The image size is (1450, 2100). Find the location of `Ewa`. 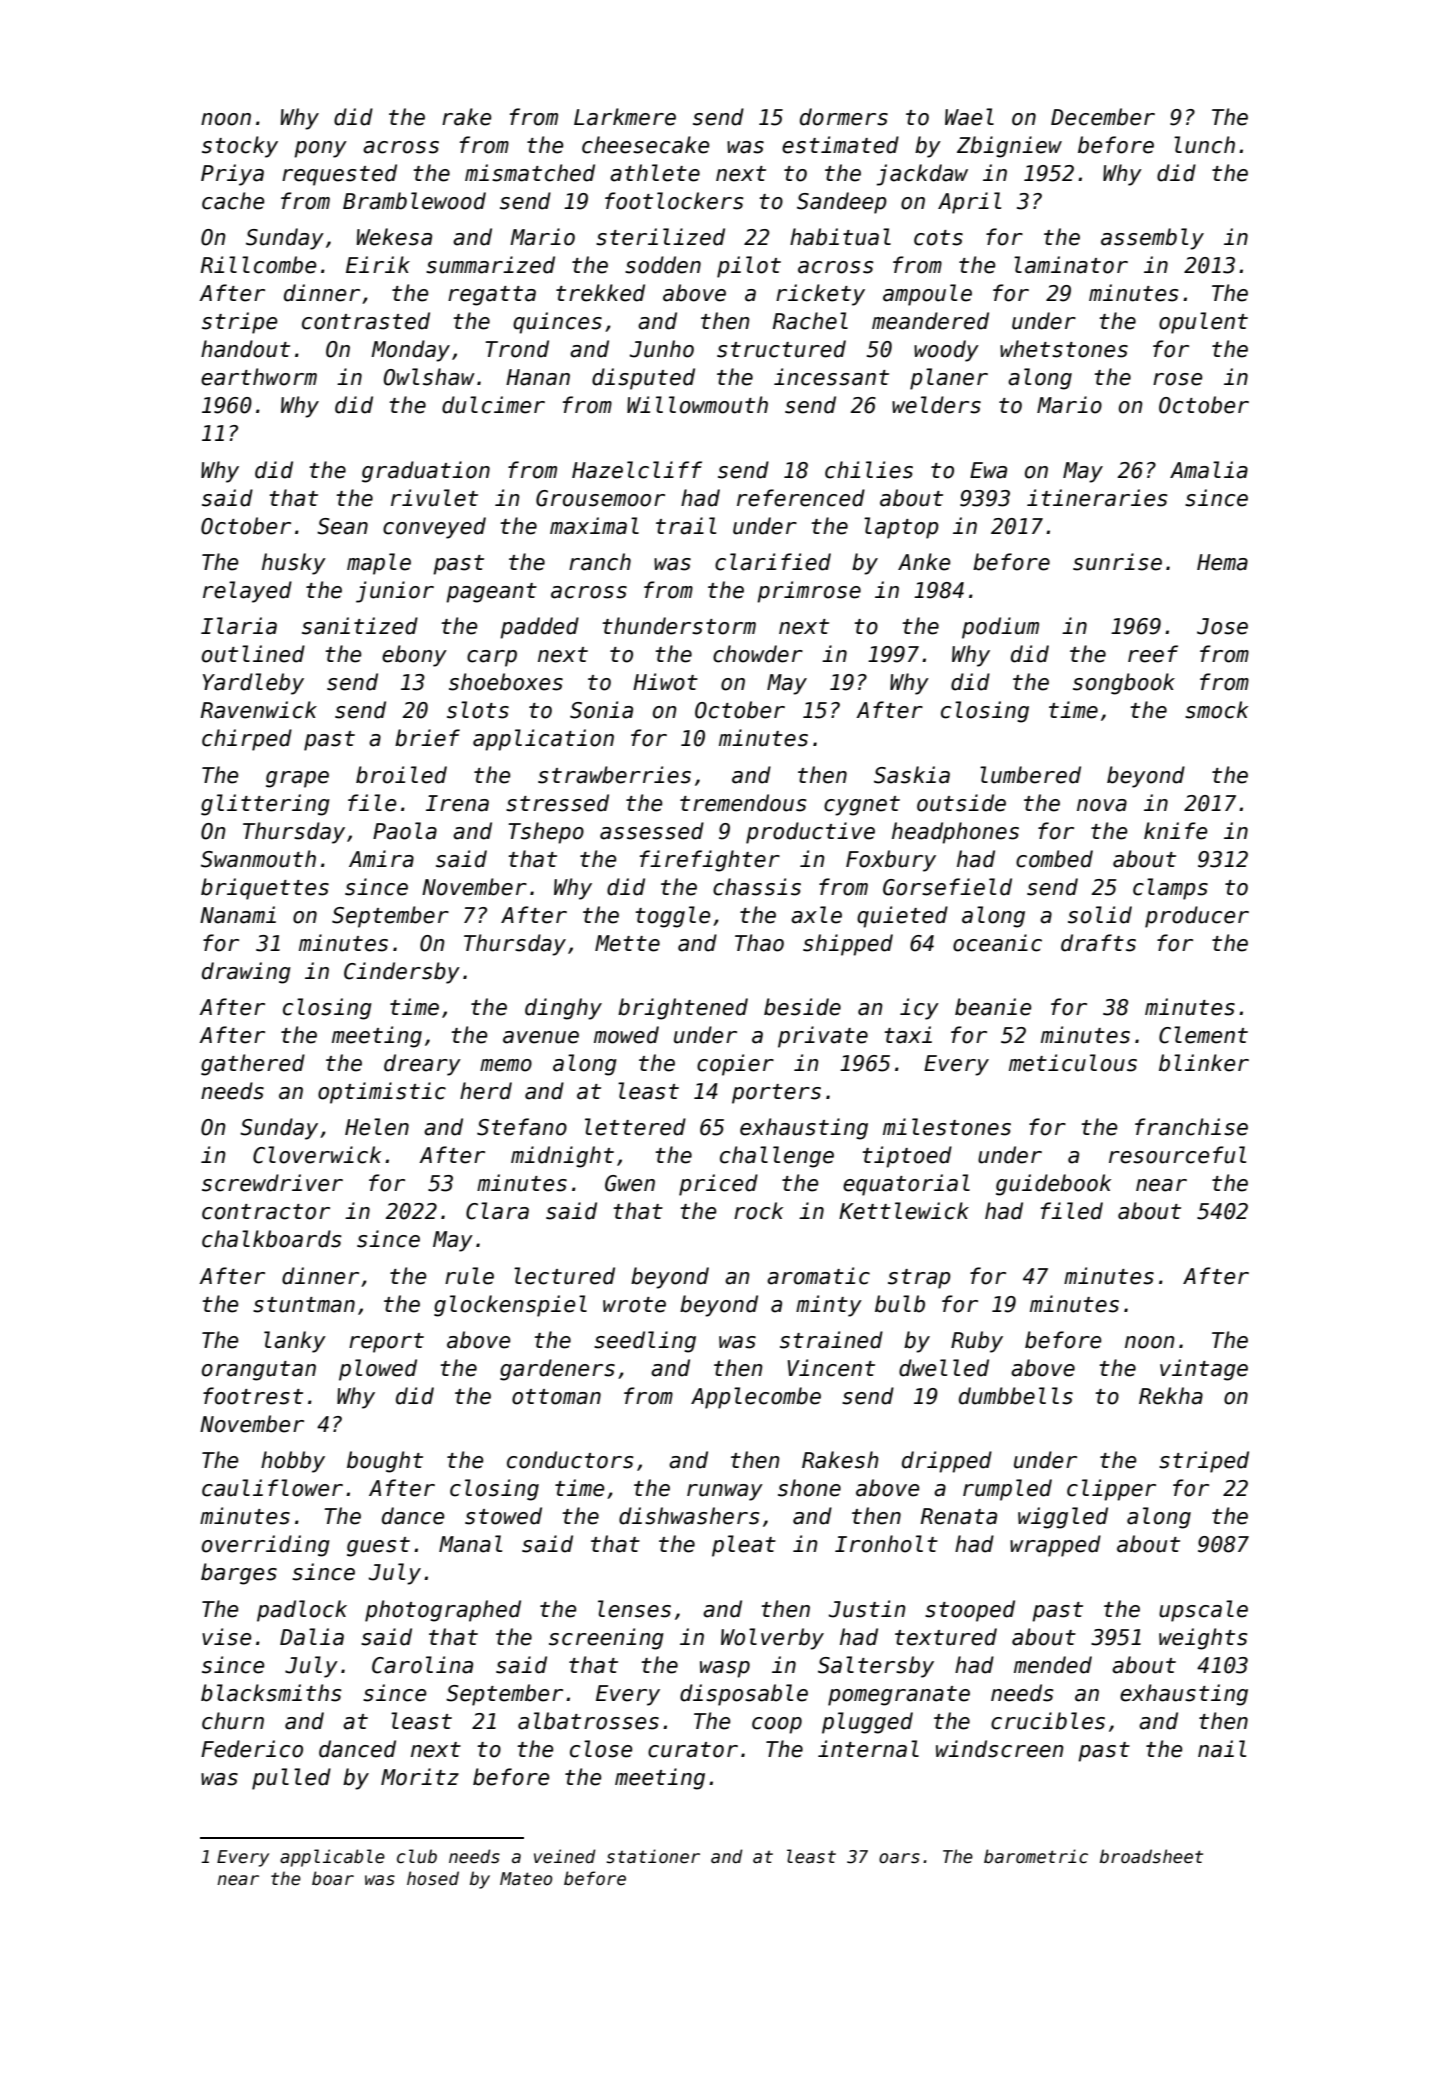

Ewa is located at coordinates (988, 470).
